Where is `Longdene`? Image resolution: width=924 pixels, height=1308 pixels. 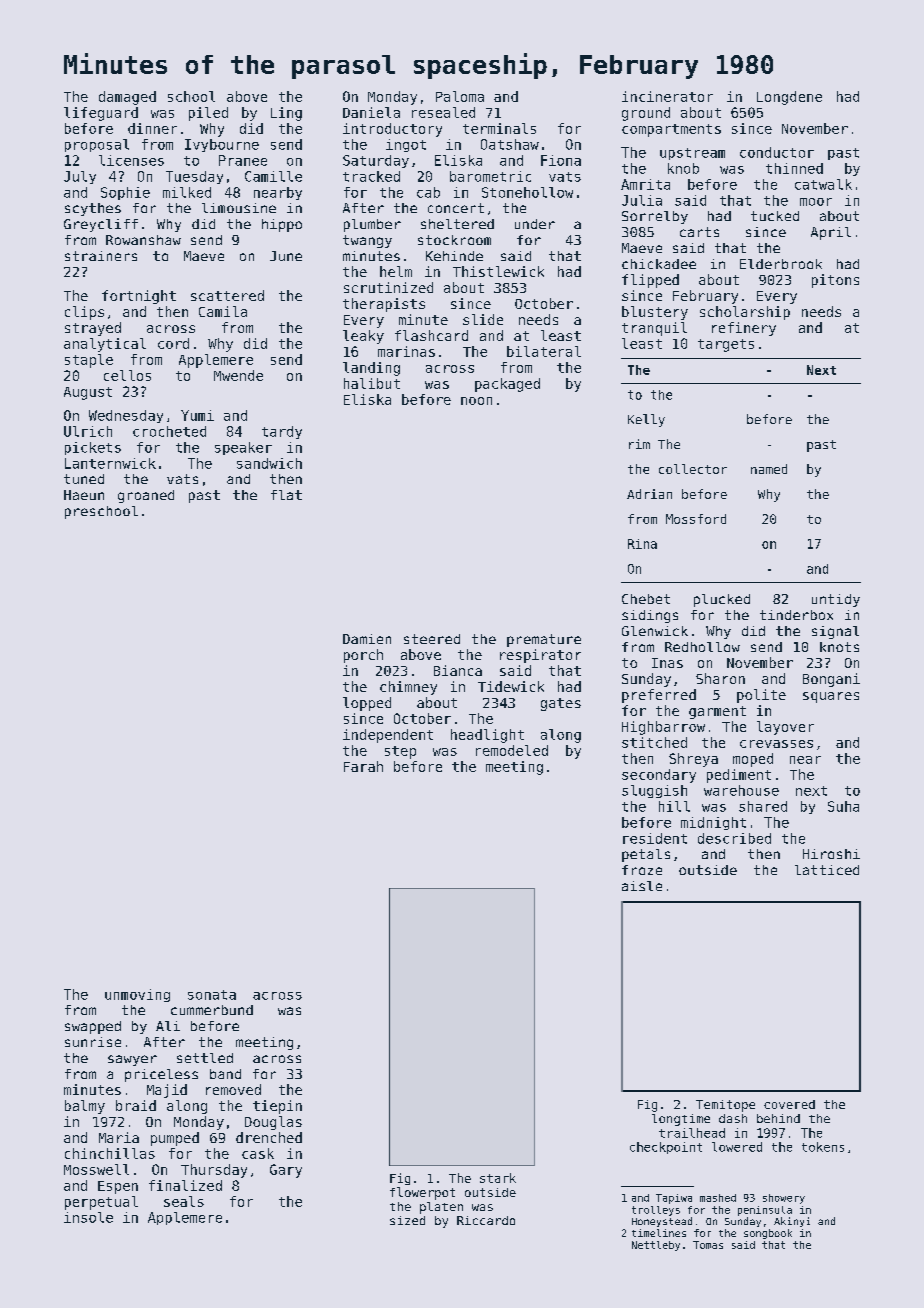
Longdene is located at coordinates (789, 98).
